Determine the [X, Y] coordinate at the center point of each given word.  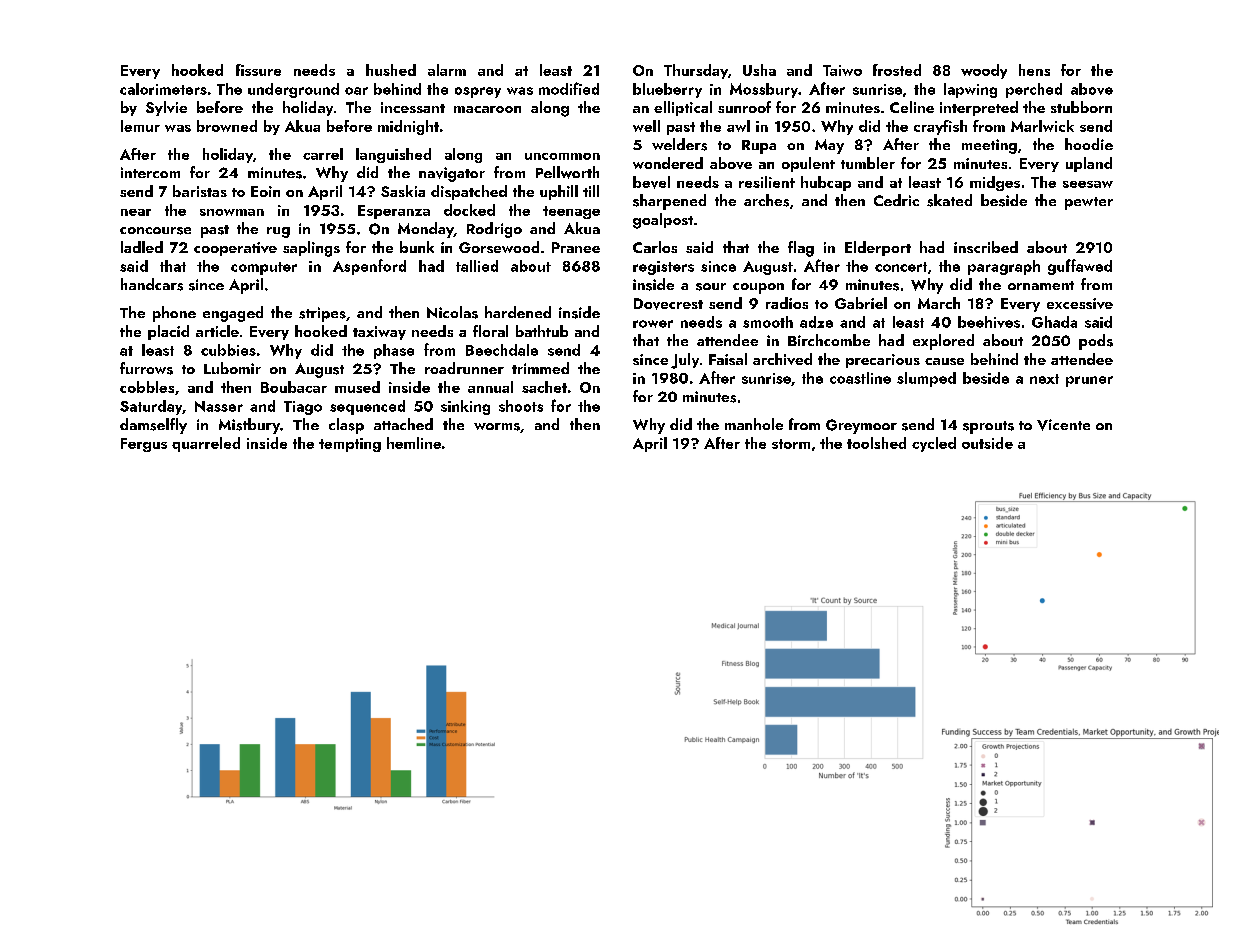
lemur [140, 126]
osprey [478, 92]
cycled [934, 444]
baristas [200, 191]
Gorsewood [499, 247]
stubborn [1081, 107]
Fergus [144, 445]
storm [791, 444]
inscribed [986, 247]
